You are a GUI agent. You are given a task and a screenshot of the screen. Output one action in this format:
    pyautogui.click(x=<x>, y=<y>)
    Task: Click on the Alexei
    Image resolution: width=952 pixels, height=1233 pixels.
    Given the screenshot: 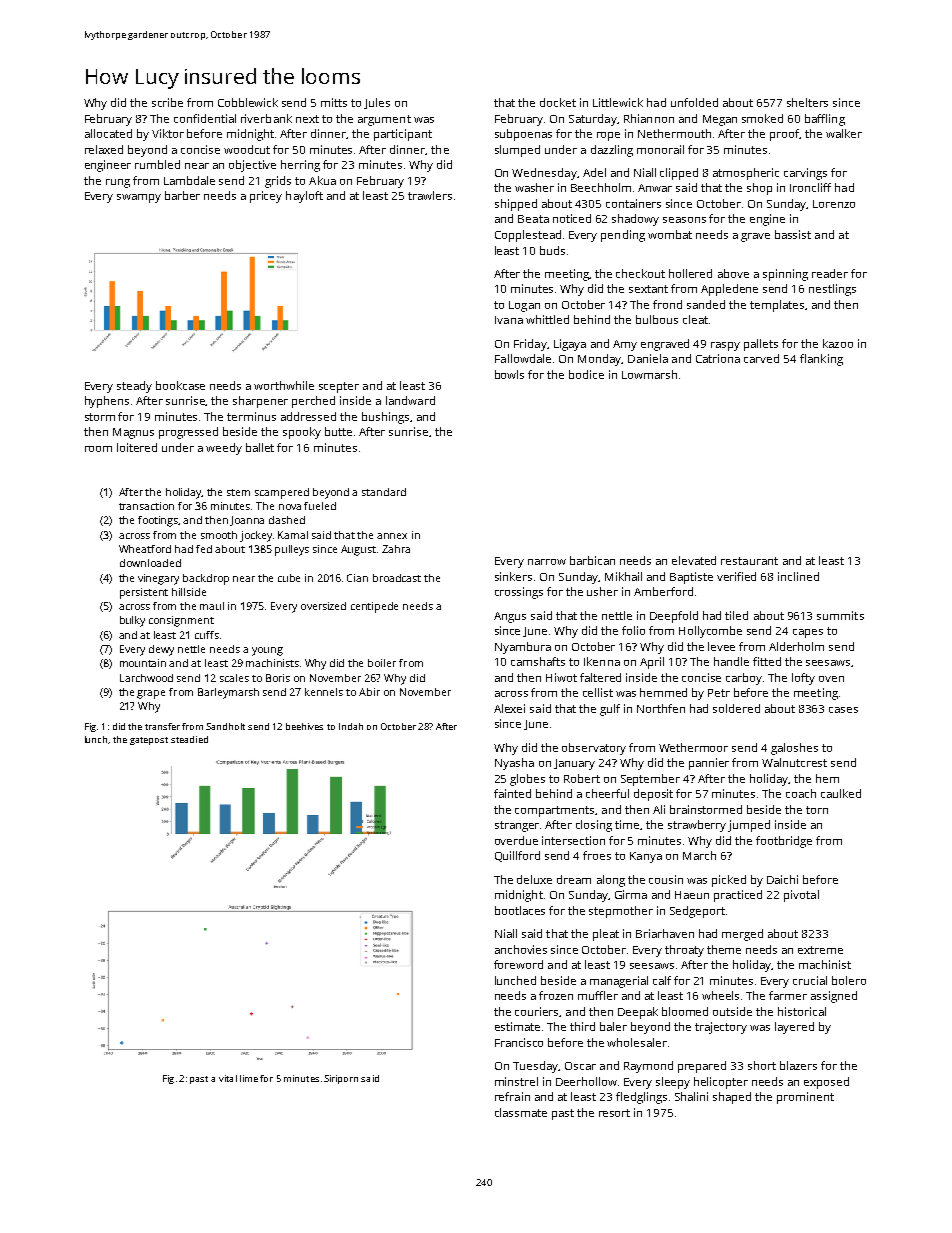 What is the action you would take?
    pyautogui.click(x=509, y=708)
